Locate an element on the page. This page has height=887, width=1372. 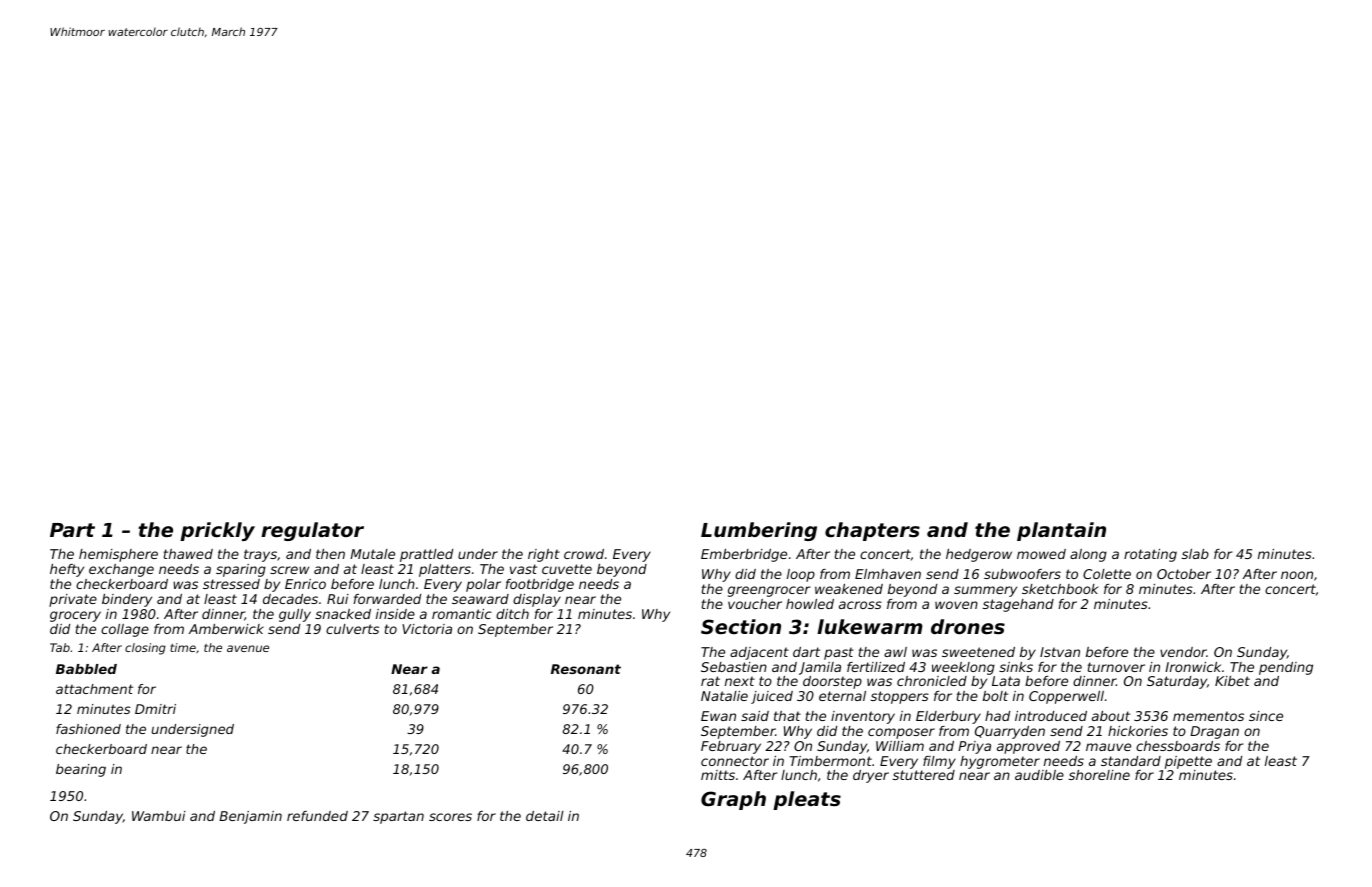
Benjamin is located at coordinates (250, 817).
